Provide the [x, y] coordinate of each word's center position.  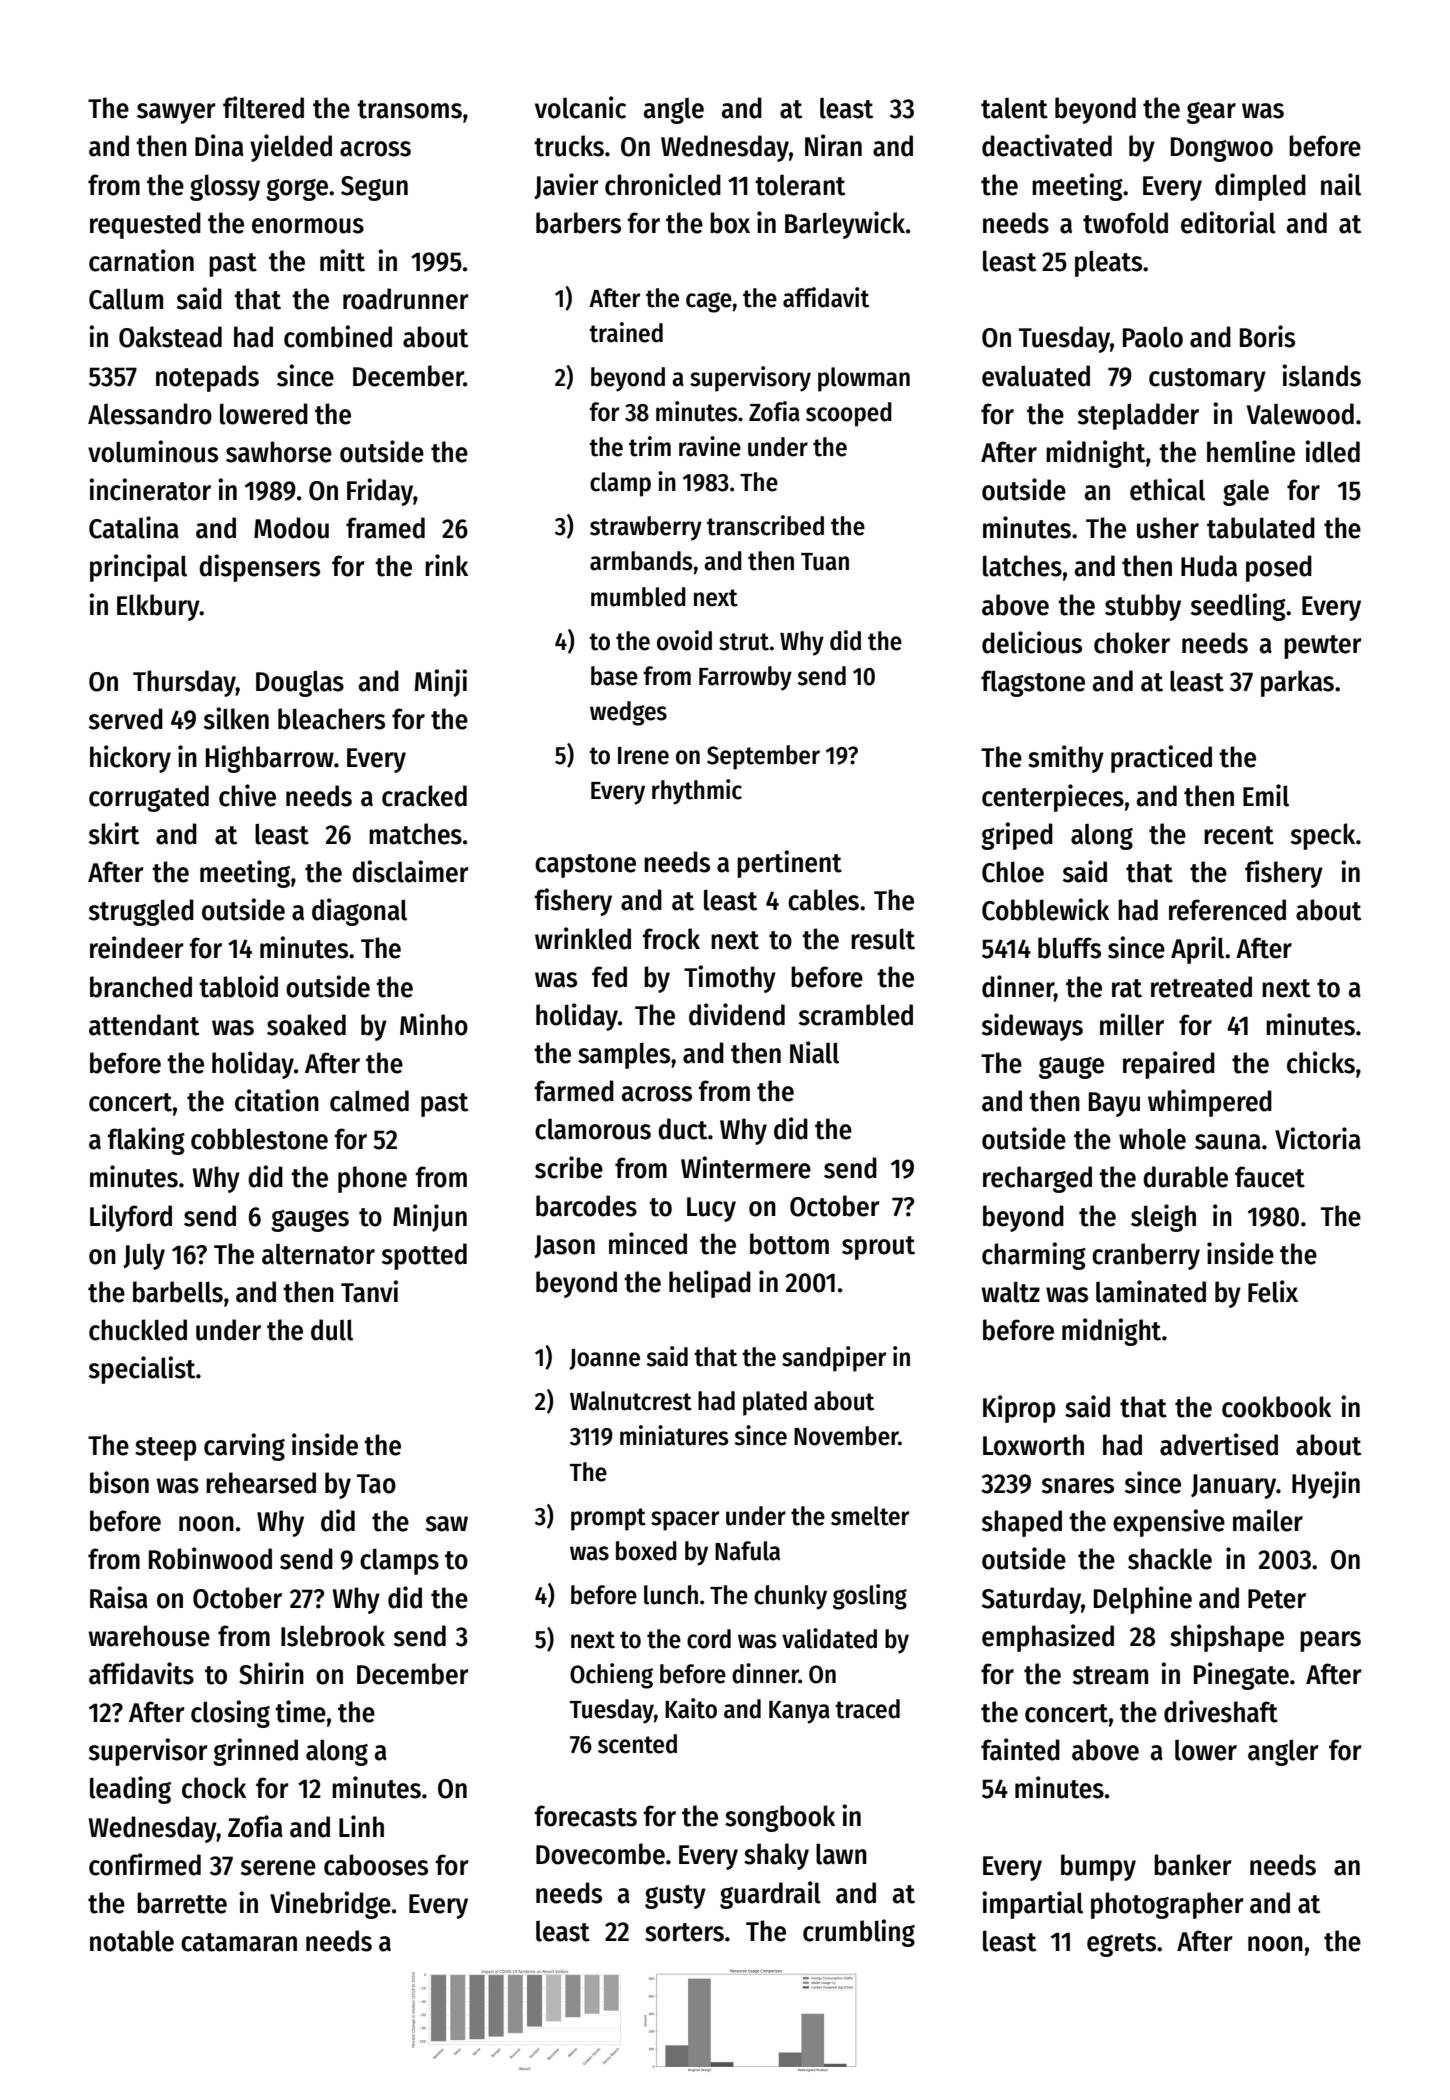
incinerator [150, 489]
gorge [297, 190]
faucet [1270, 1177]
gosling [870, 1597]
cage [709, 302]
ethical [1167, 489]
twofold [1125, 223]
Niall [814, 1052]
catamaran [239, 1942]
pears [1330, 1641]
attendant [144, 1025]
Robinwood [210, 1558]
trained [626, 332]
